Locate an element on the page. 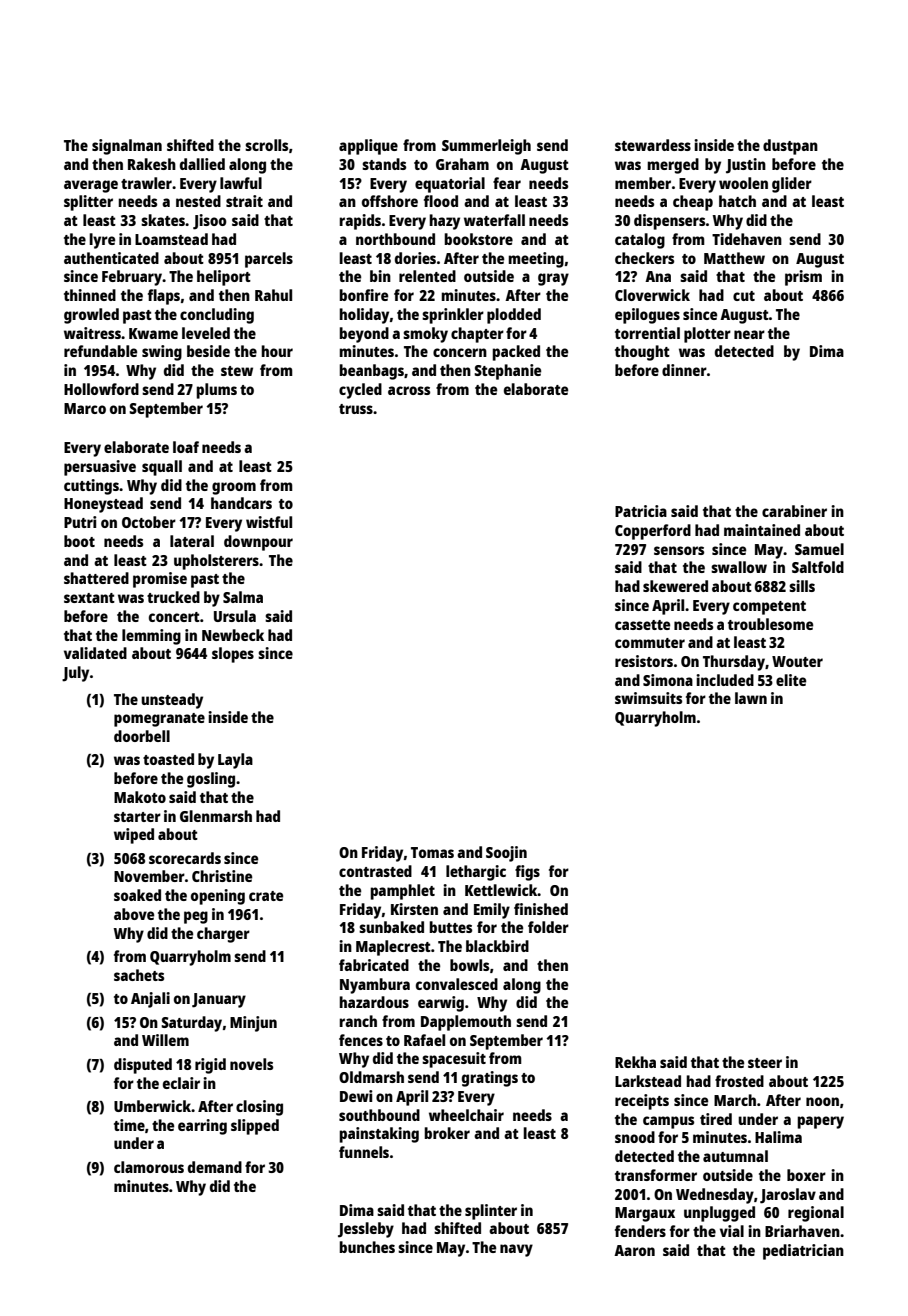 Image resolution: width=908 pixels, height=1316 pixels. heliport is located at coordinates (224, 278).
